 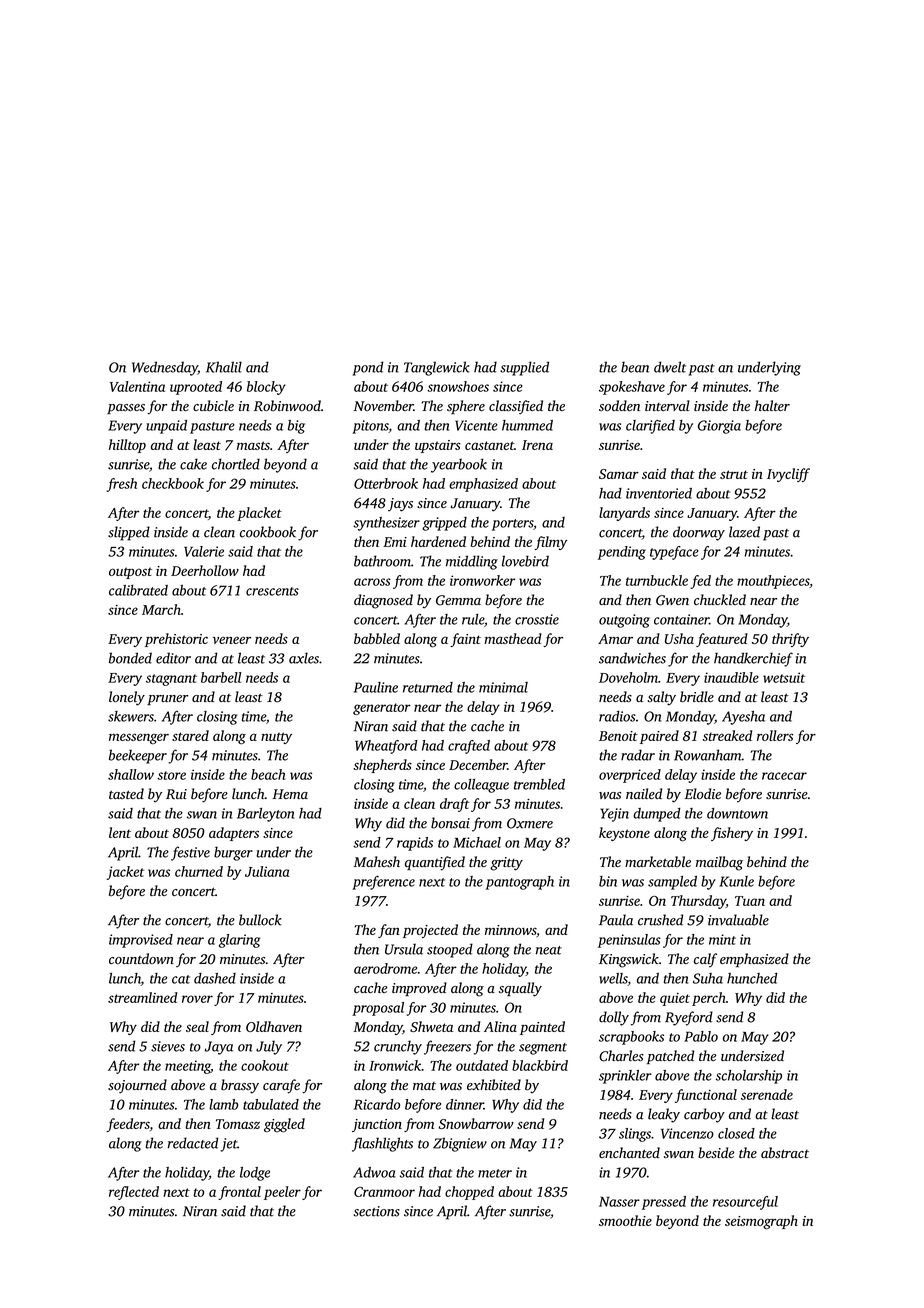 What do you see at coordinates (386, 747) in the screenshot?
I see `Wheatford` at bounding box center [386, 747].
